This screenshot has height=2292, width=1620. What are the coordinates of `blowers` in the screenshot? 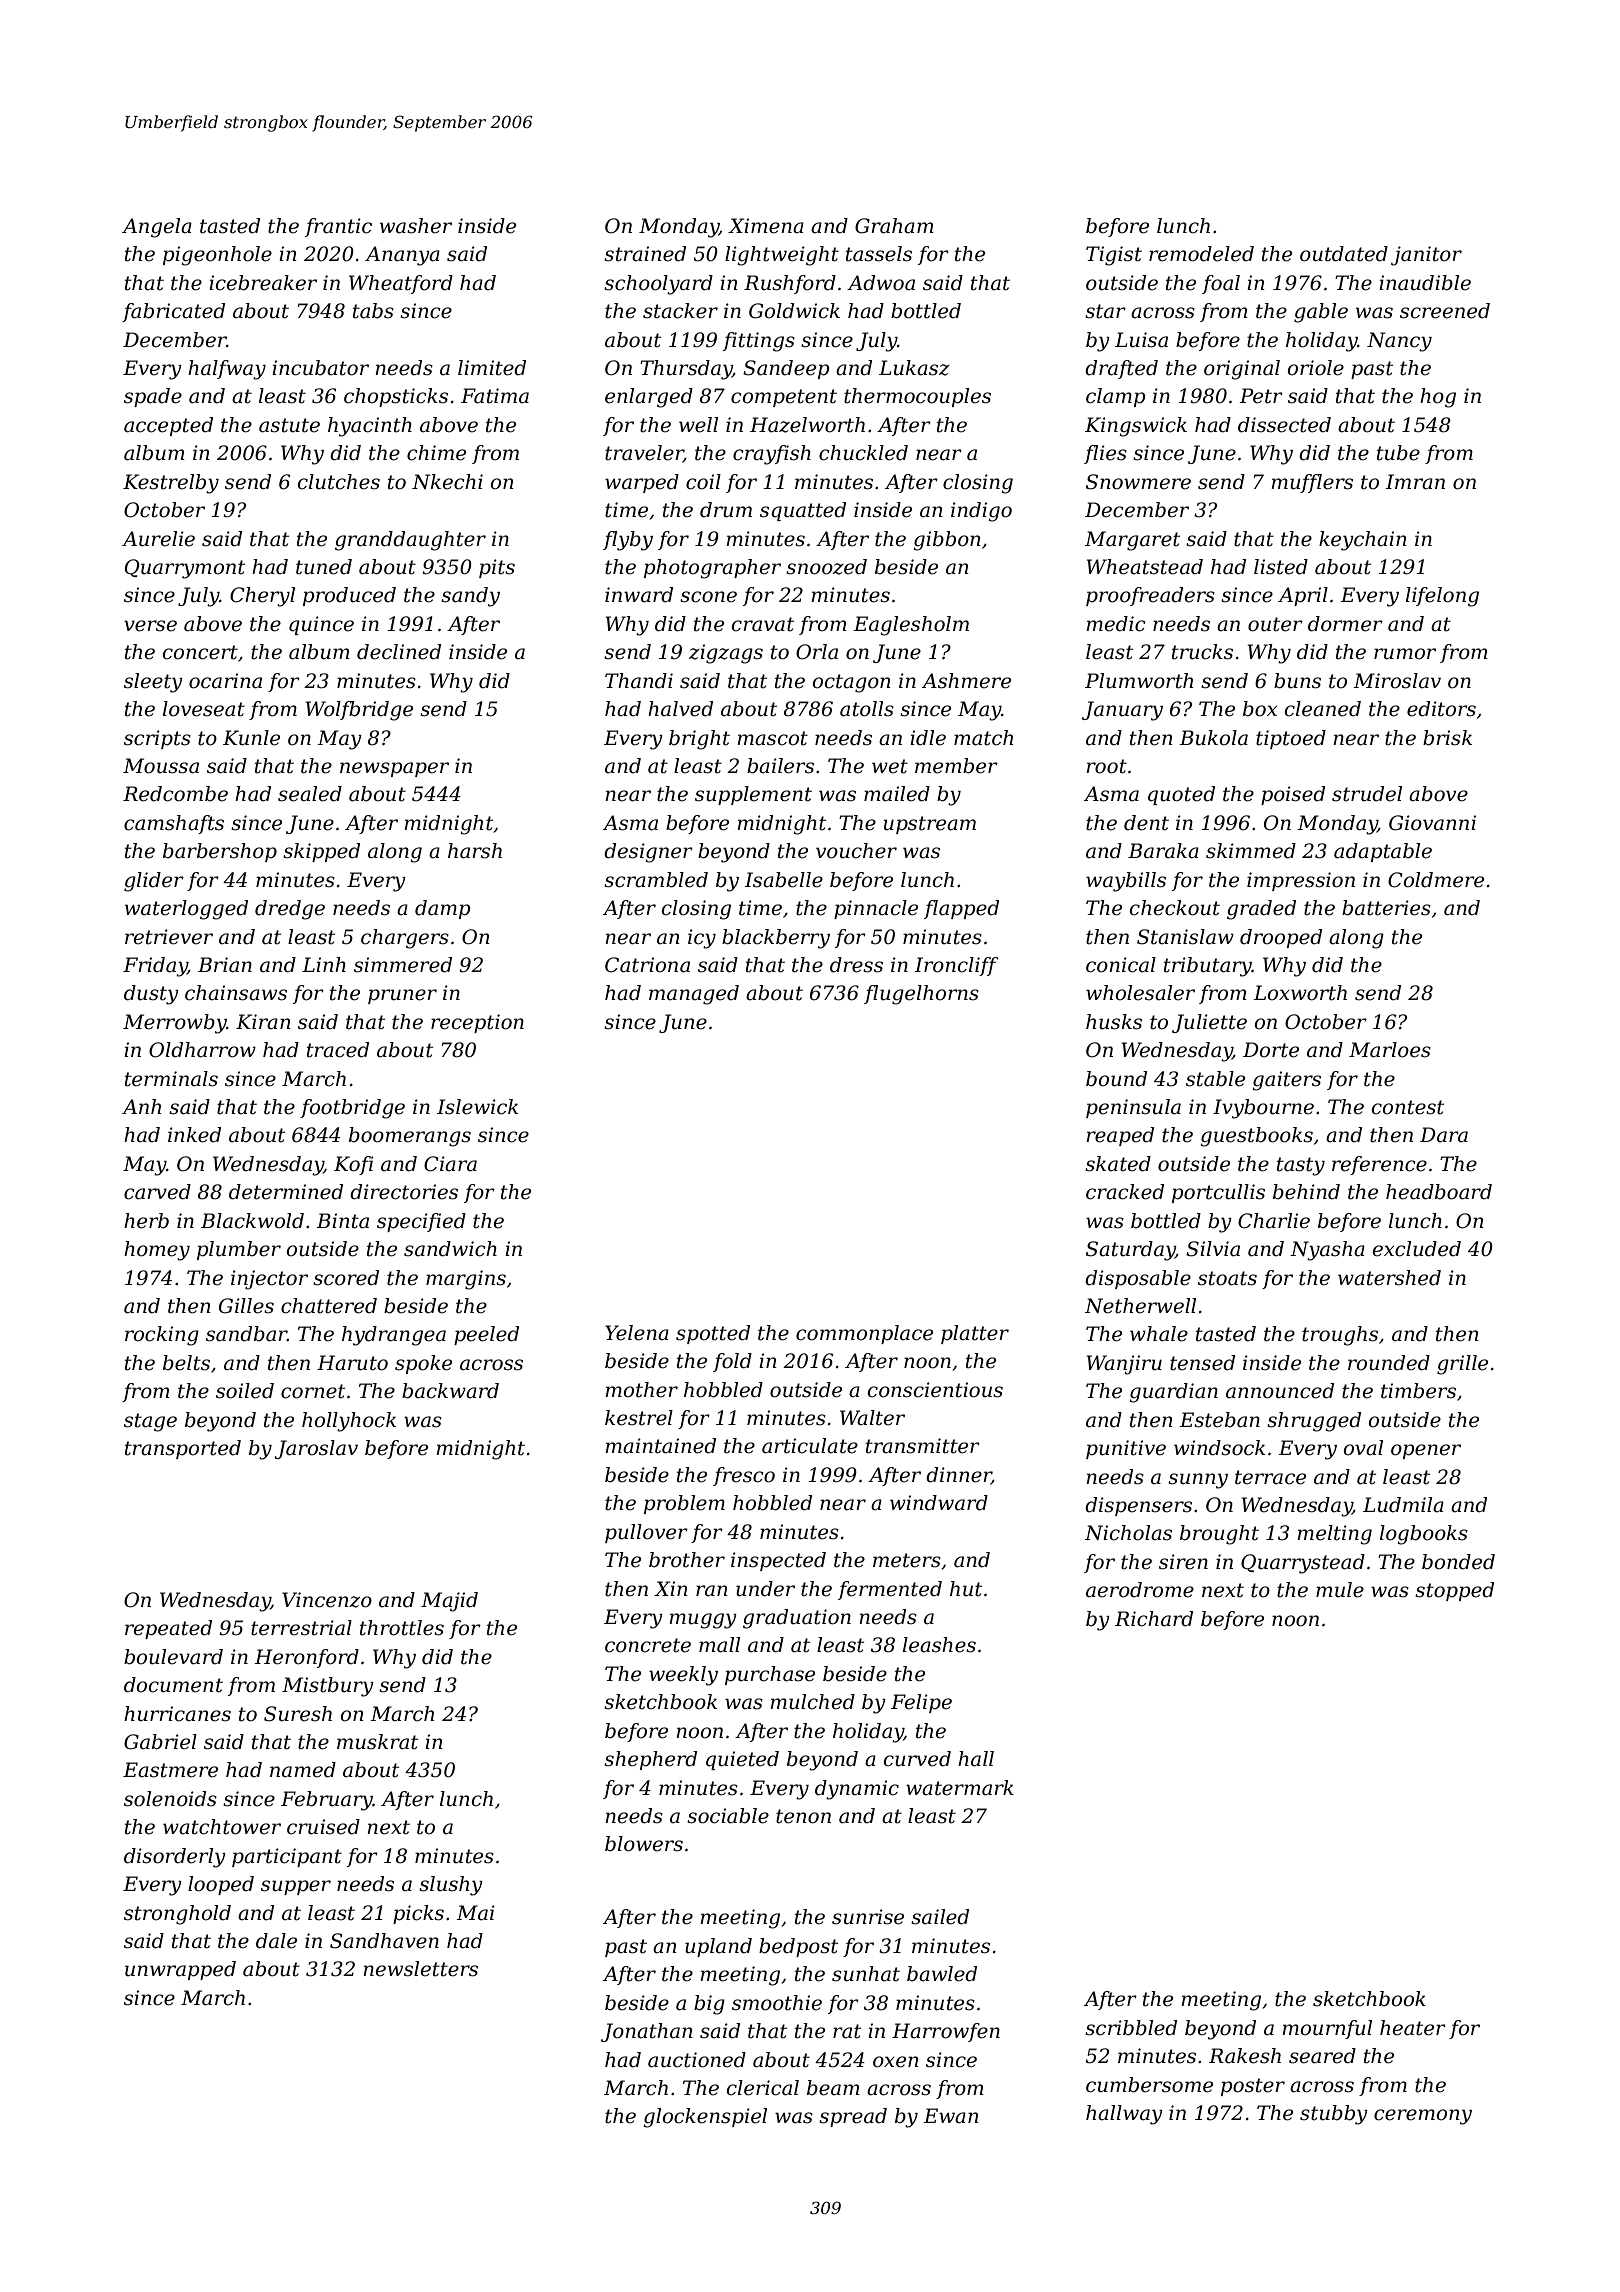 It's located at (644, 1844).
